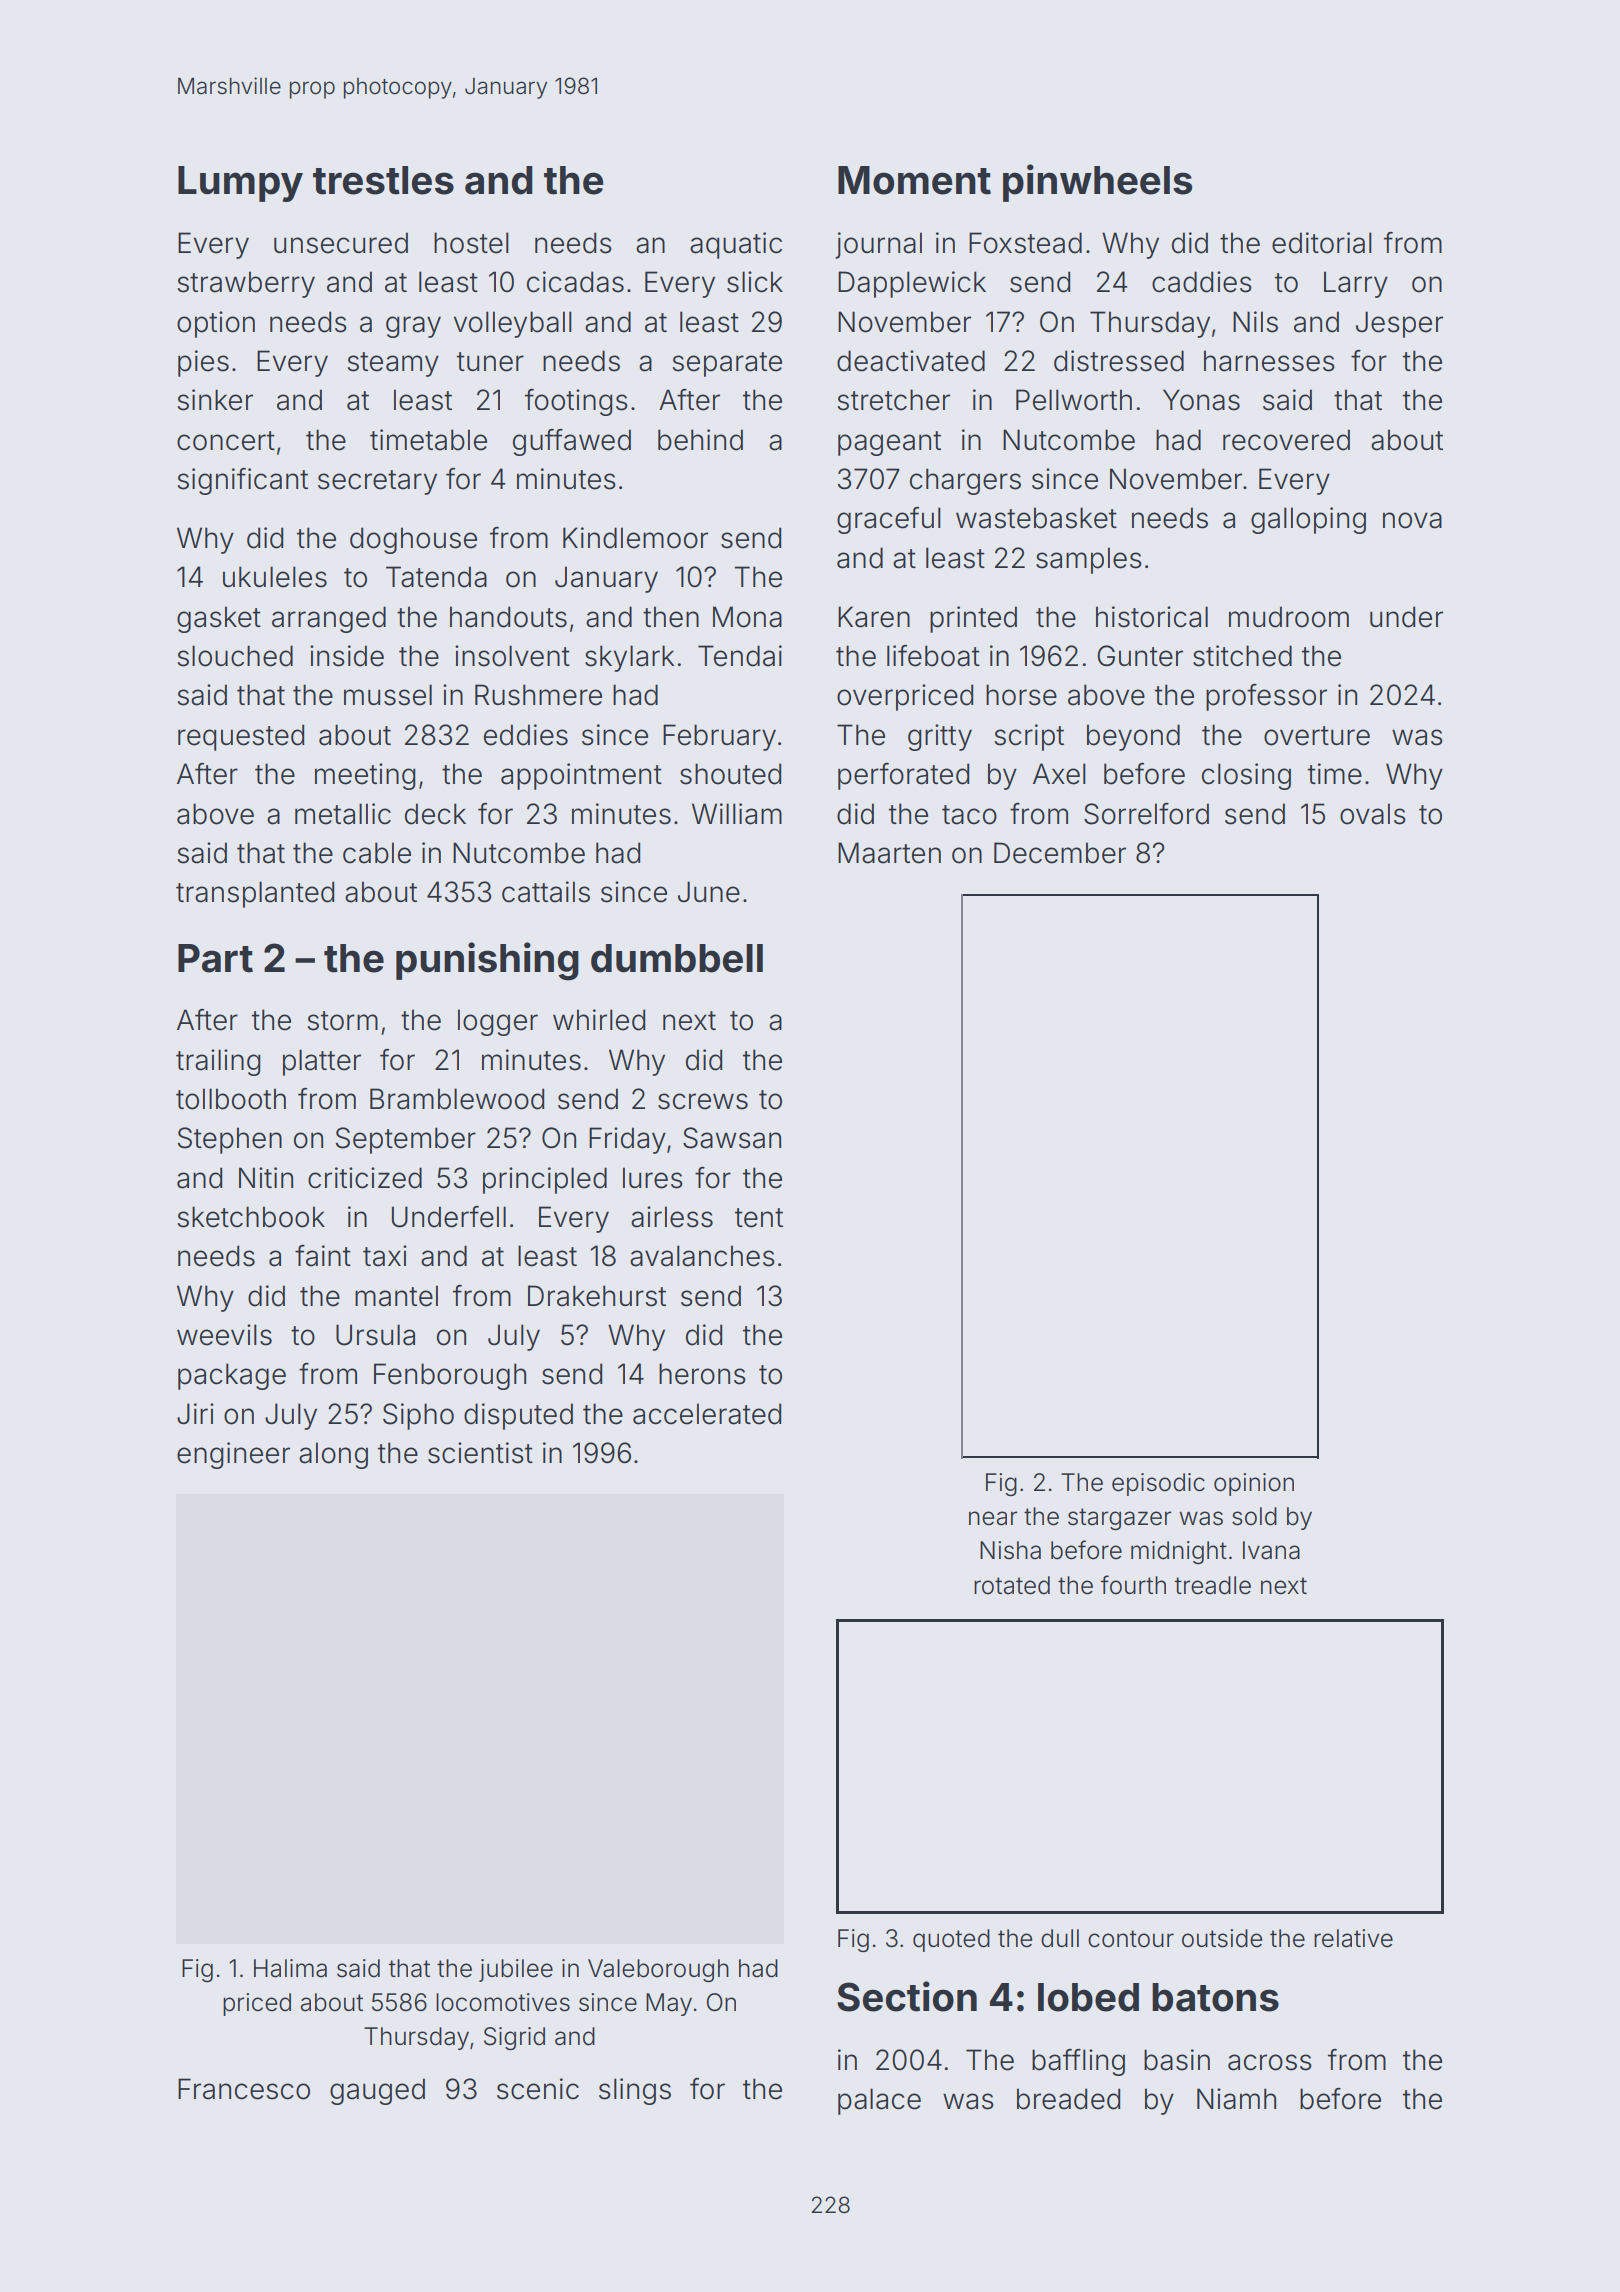 This image has width=1620, height=2292. What do you see at coordinates (1271, 1550) in the image?
I see `Ivana` at bounding box center [1271, 1550].
